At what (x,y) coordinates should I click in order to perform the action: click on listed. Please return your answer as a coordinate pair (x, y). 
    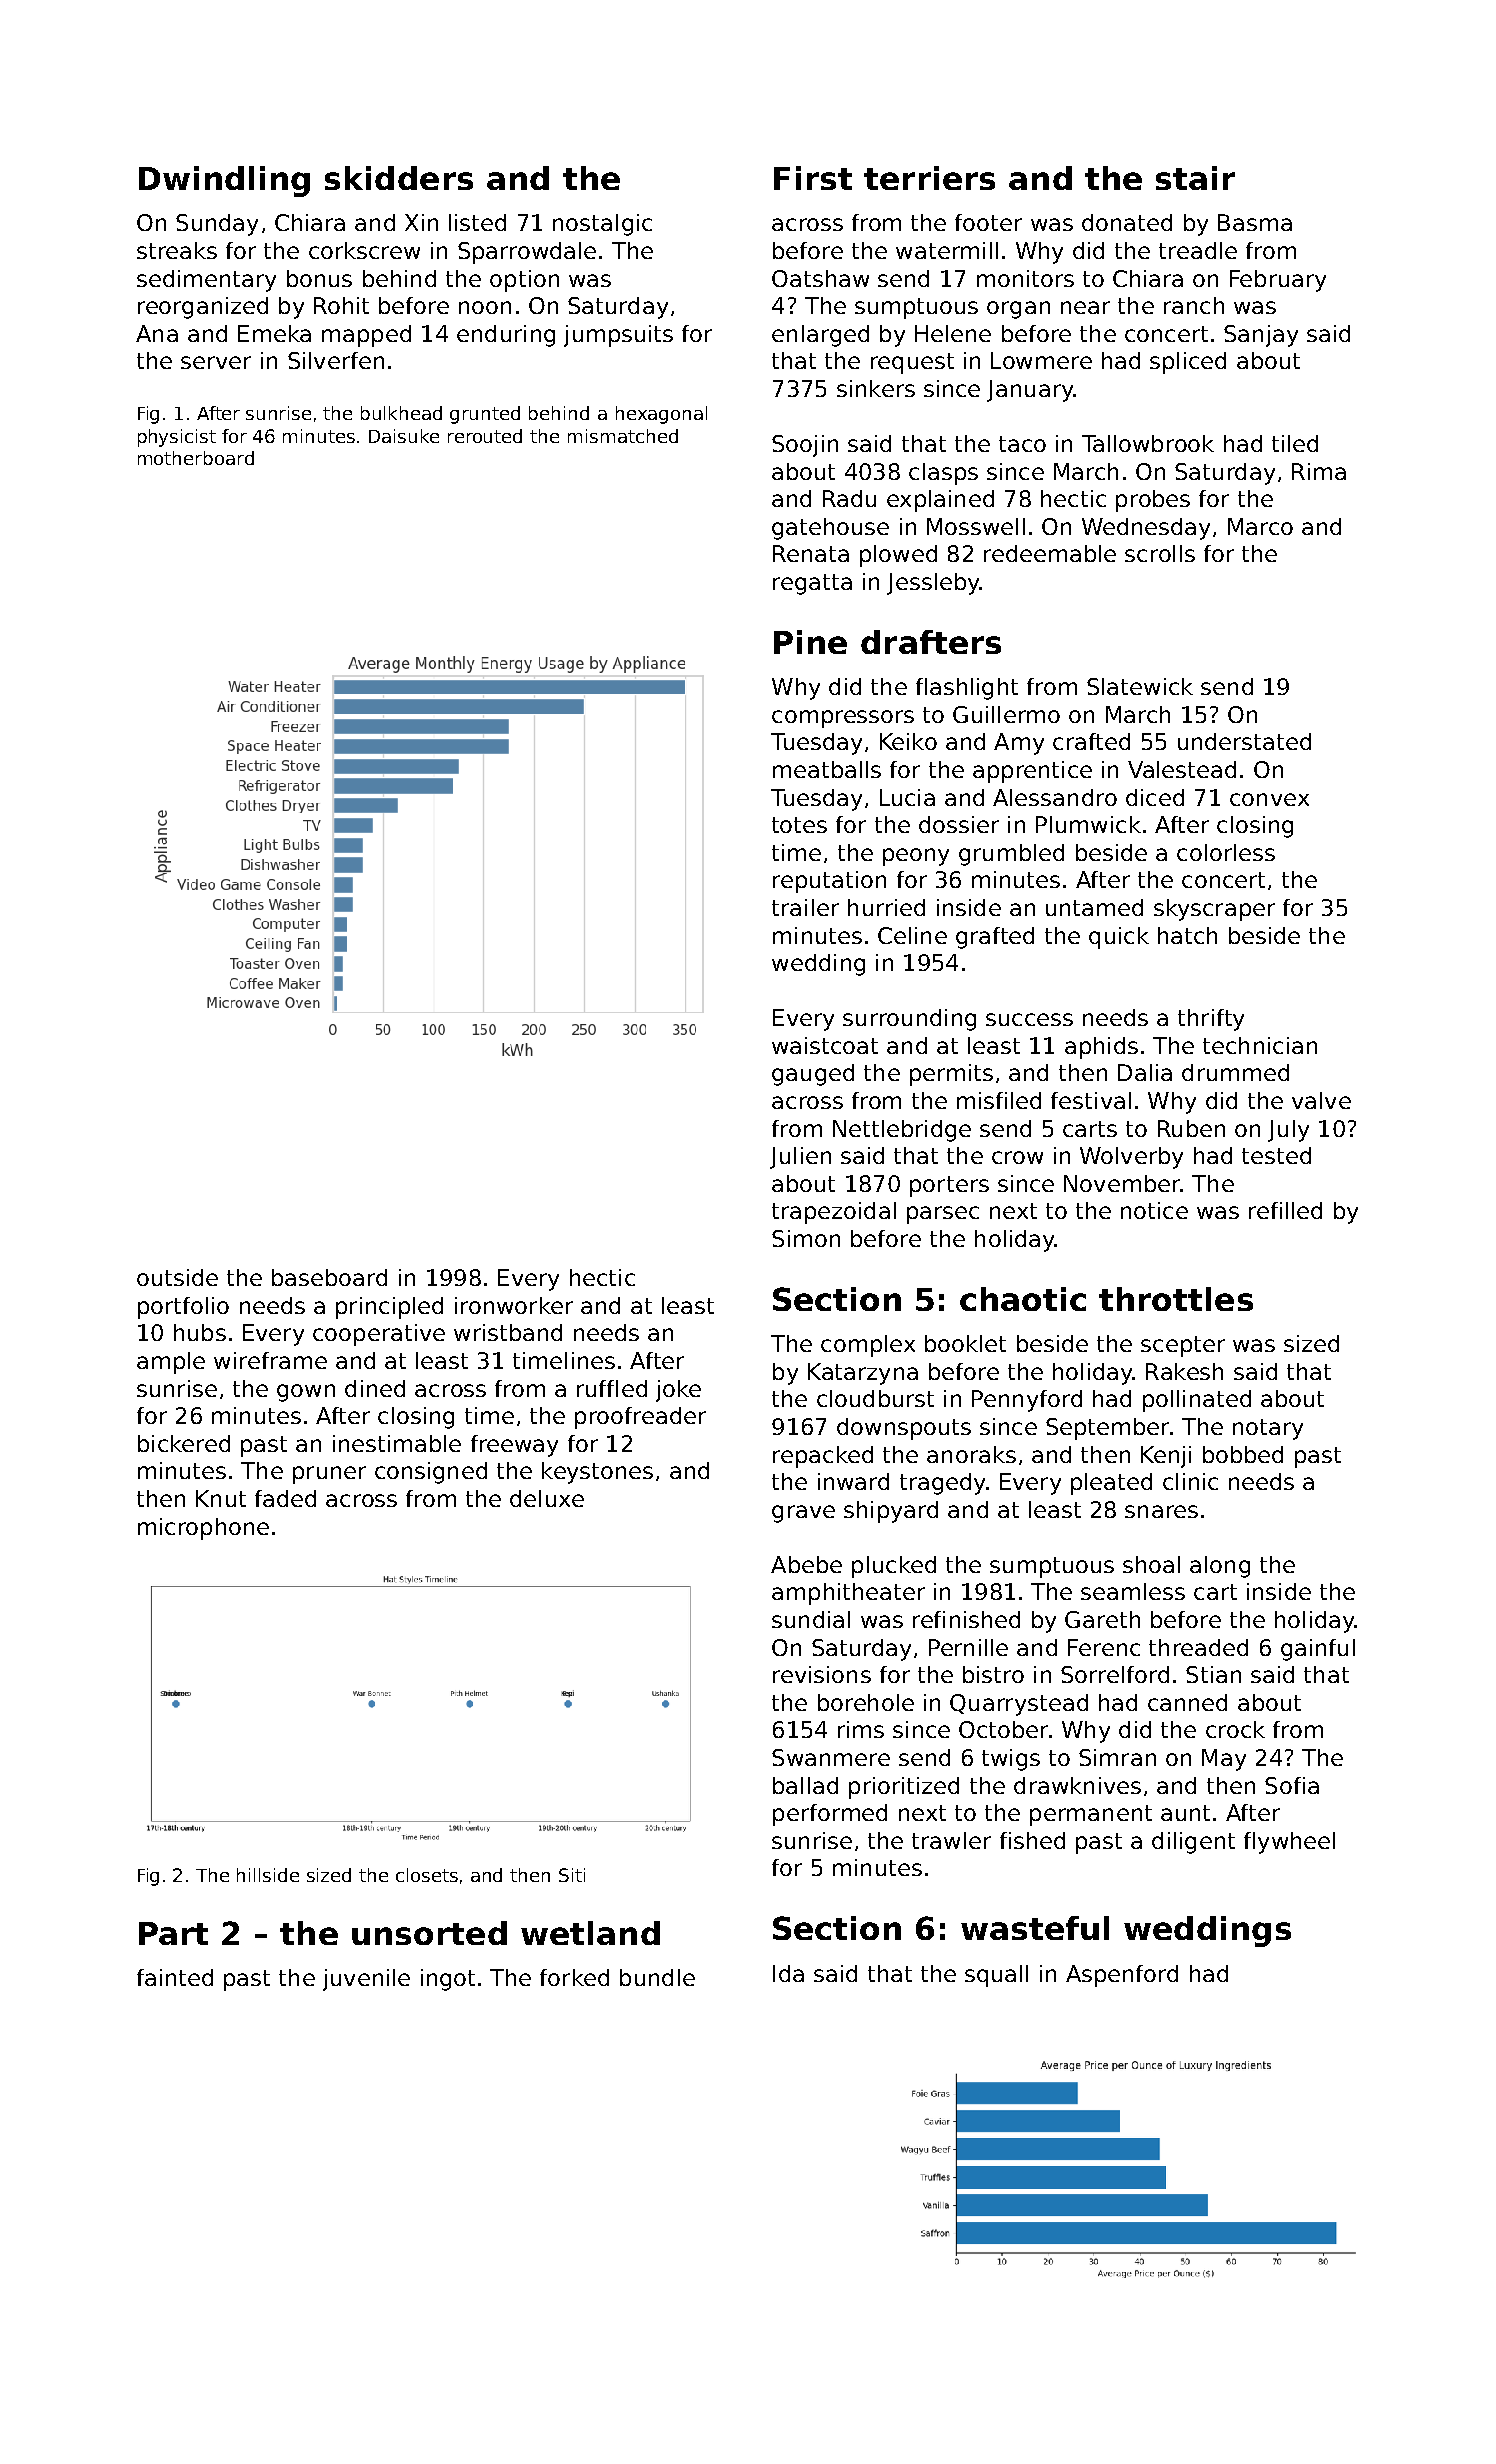
    Looking at the image, I should click on (477, 222).
